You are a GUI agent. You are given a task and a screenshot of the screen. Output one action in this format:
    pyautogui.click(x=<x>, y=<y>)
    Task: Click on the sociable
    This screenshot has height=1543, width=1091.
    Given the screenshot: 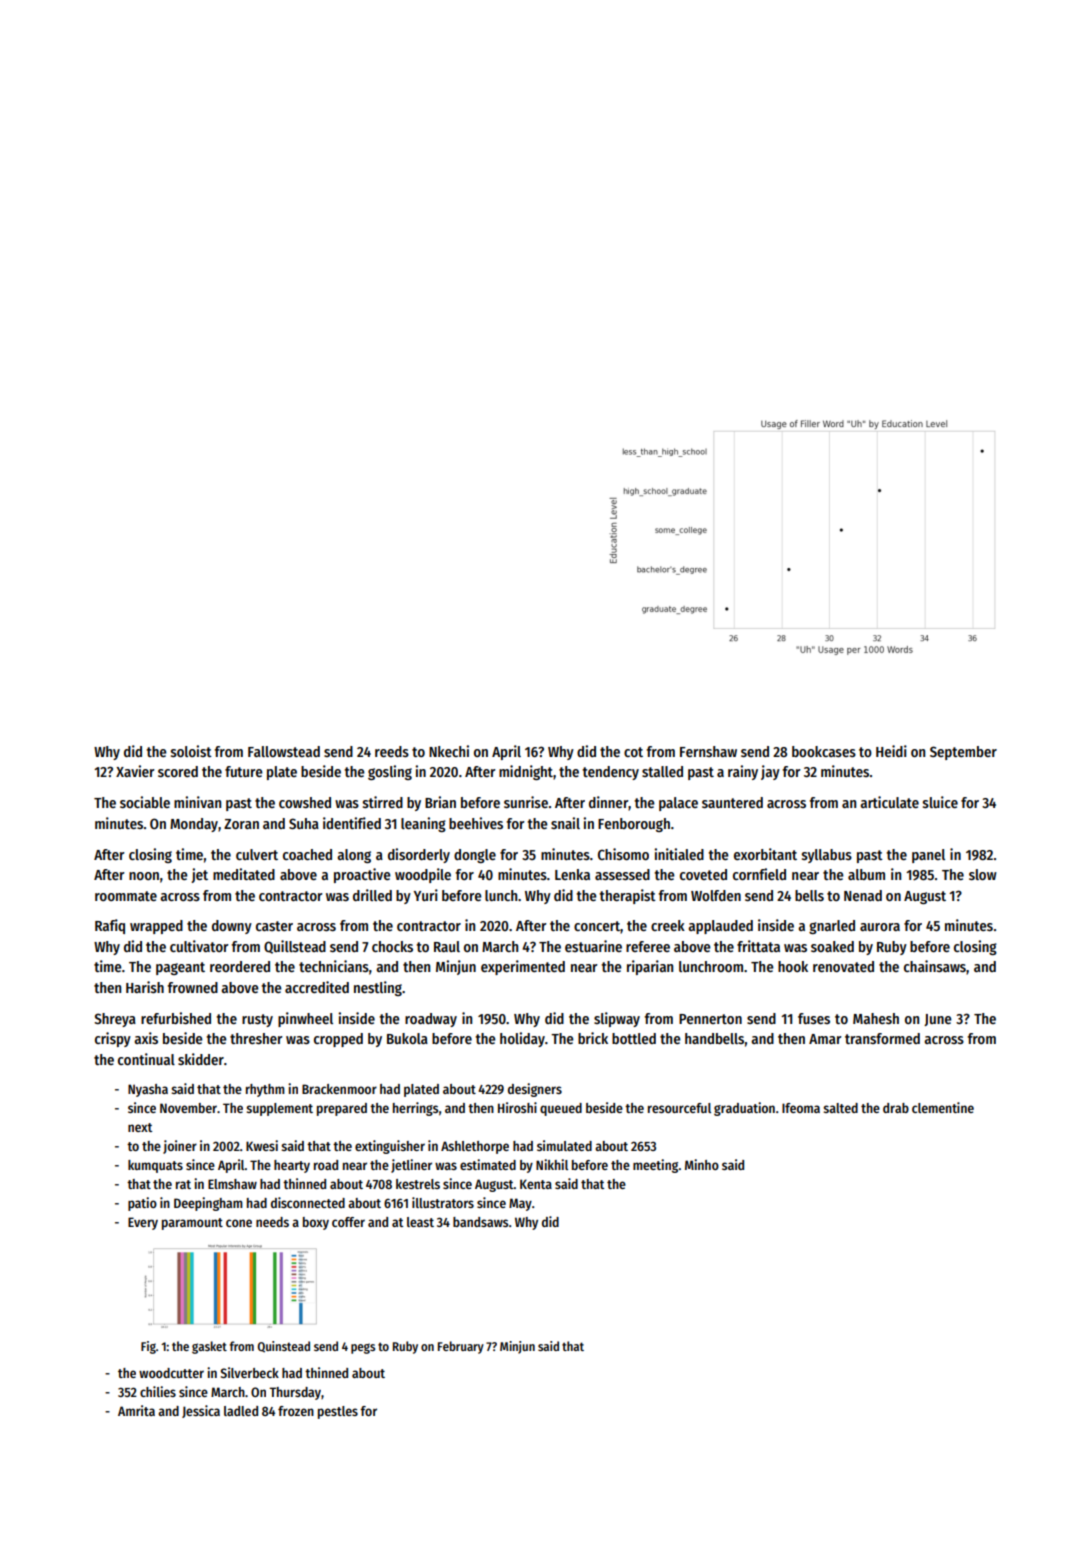 What is the action you would take?
    pyautogui.click(x=145, y=802)
